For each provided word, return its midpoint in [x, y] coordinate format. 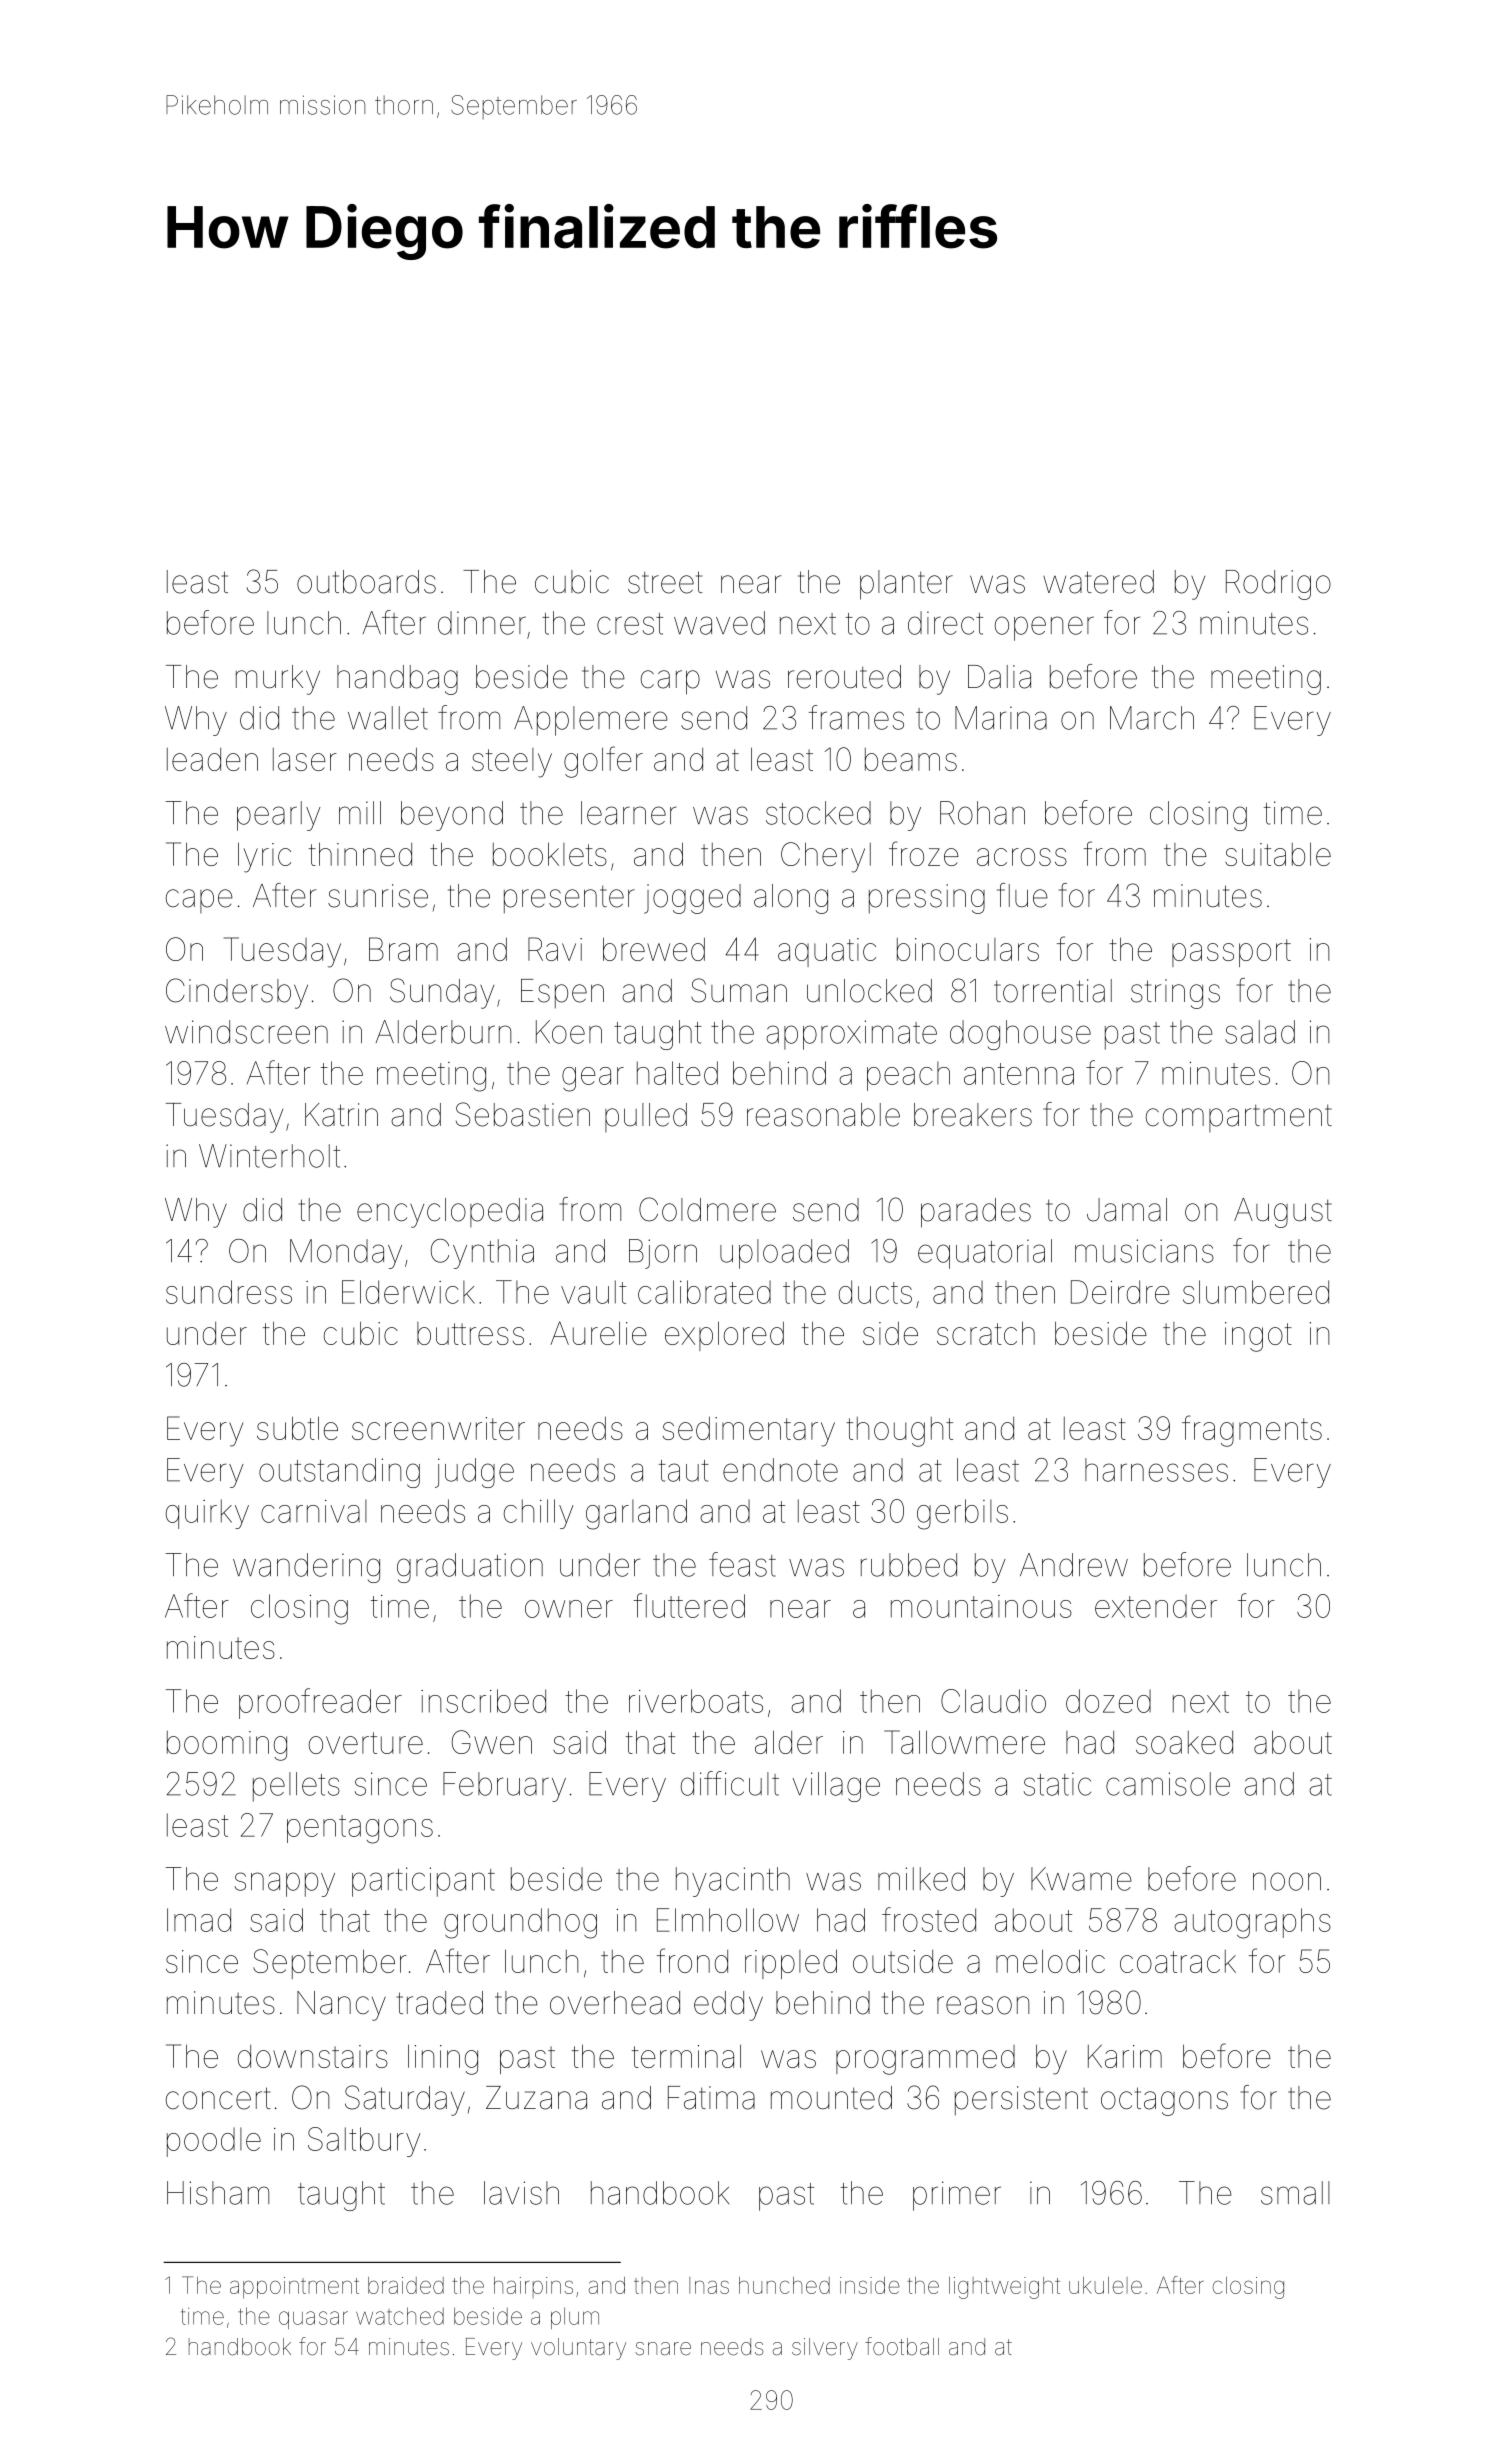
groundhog [520, 1923]
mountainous [981, 1606]
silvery [825, 2349]
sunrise [378, 896]
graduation [470, 1568]
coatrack [1178, 1961]
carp [670, 682]
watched [400, 2316]
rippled [791, 1964]
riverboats [696, 1701]
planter [906, 585]
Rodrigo [1278, 585]
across [1022, 857]
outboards [366, 582]
